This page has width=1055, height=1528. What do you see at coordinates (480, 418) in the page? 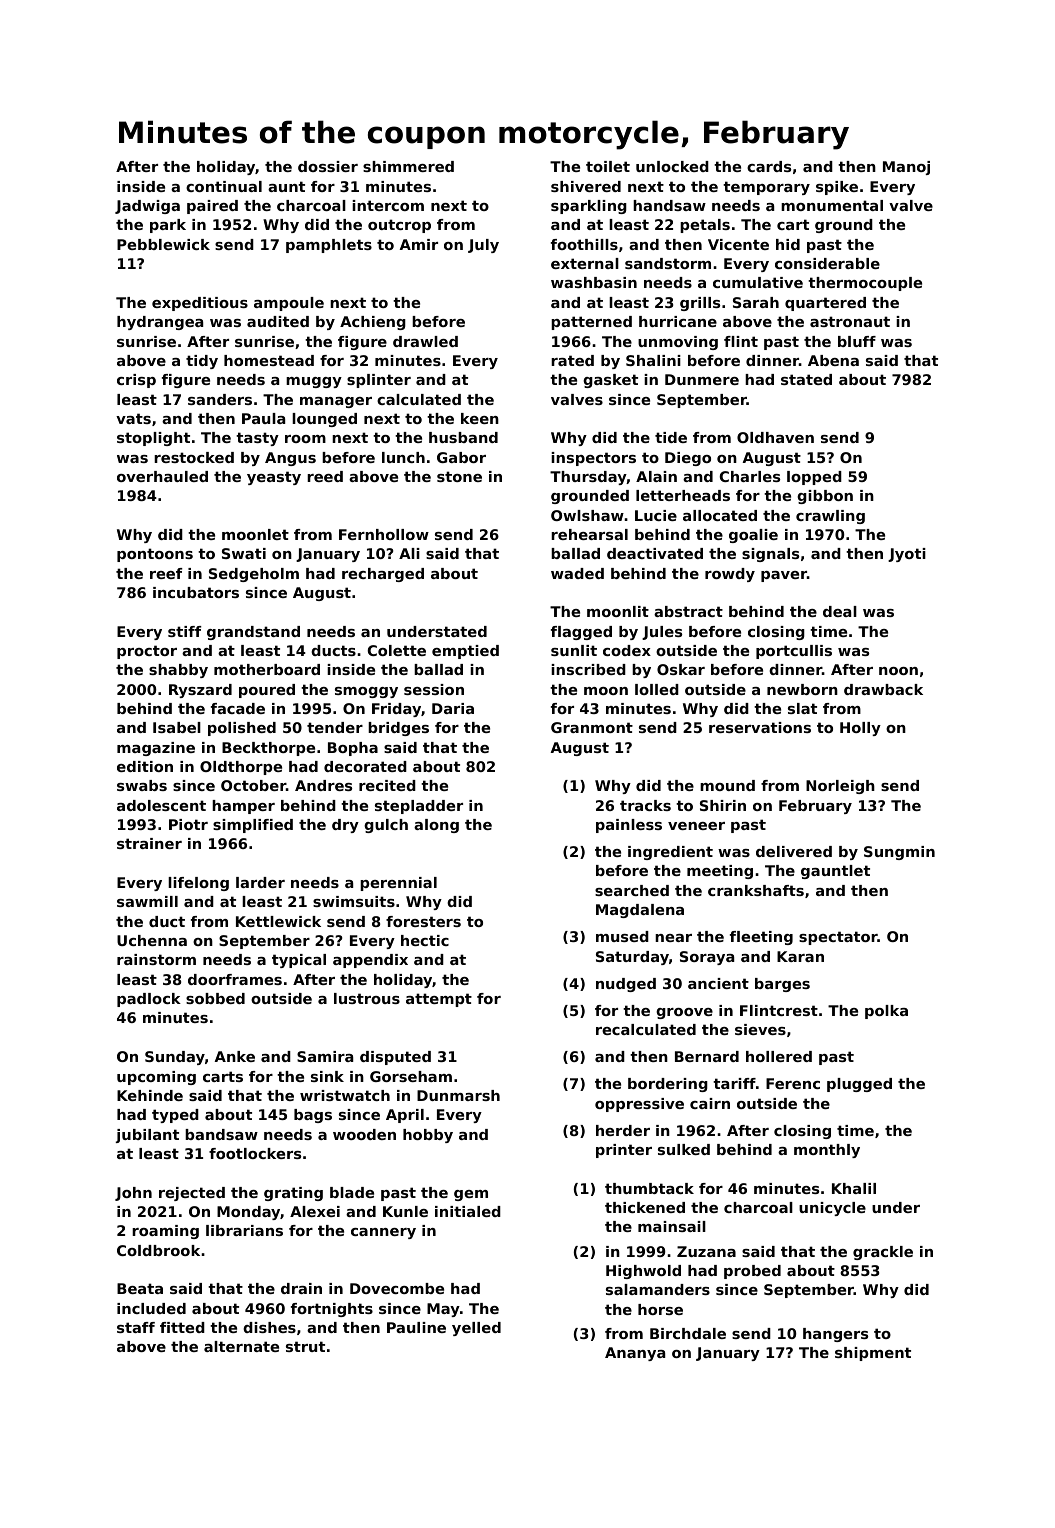
I see `keen` at bounding box center [480, 418].
